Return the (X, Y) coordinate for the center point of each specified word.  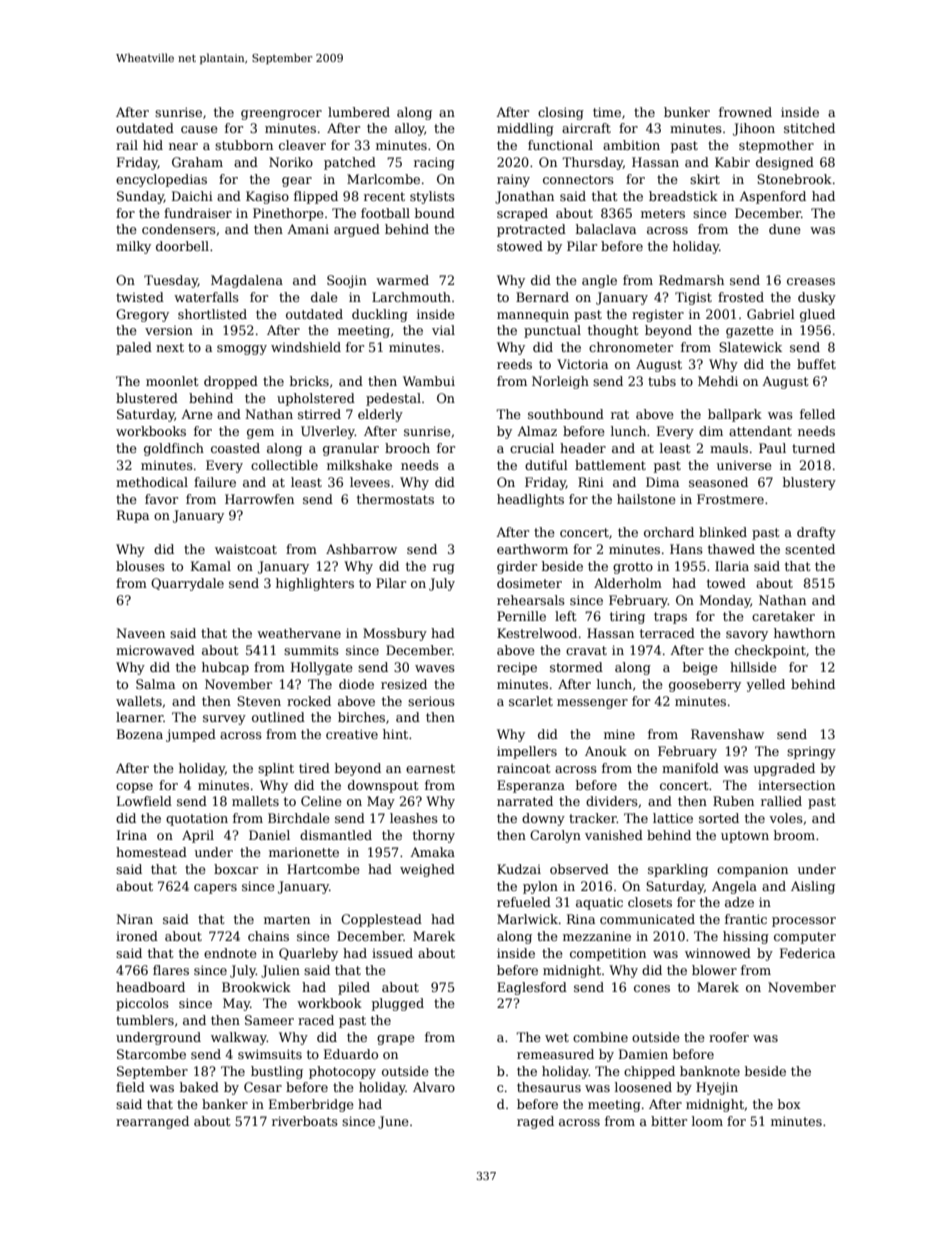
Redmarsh (691, 280)
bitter (669, 1121)
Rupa (133, 516)
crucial (532, 448)
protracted (531, 230)
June (393, 1122)
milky (133, 247)
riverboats (305, 1121)
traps (670, 618)
